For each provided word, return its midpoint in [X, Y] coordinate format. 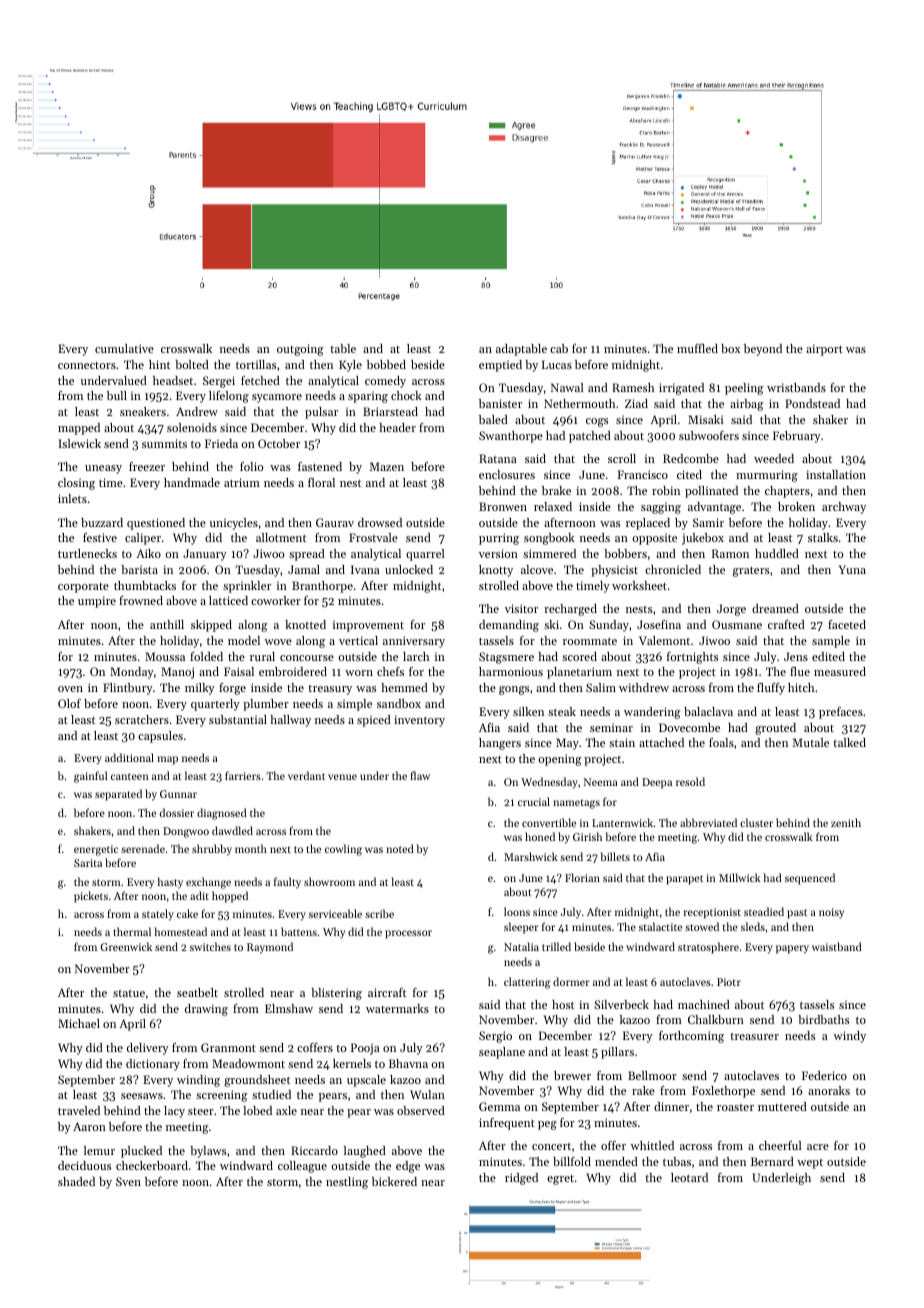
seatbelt [197, 992]
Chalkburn [716, 1019]
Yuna [852, 569]
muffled [697, 348]
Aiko [148, 553]
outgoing [300, 350]
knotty [496, 571]
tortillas [256, 364]
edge [408, 1167]
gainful [90, 777]
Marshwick [531, 856]
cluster [756, 822]
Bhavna [408, 1063]
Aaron [89, 1126]
